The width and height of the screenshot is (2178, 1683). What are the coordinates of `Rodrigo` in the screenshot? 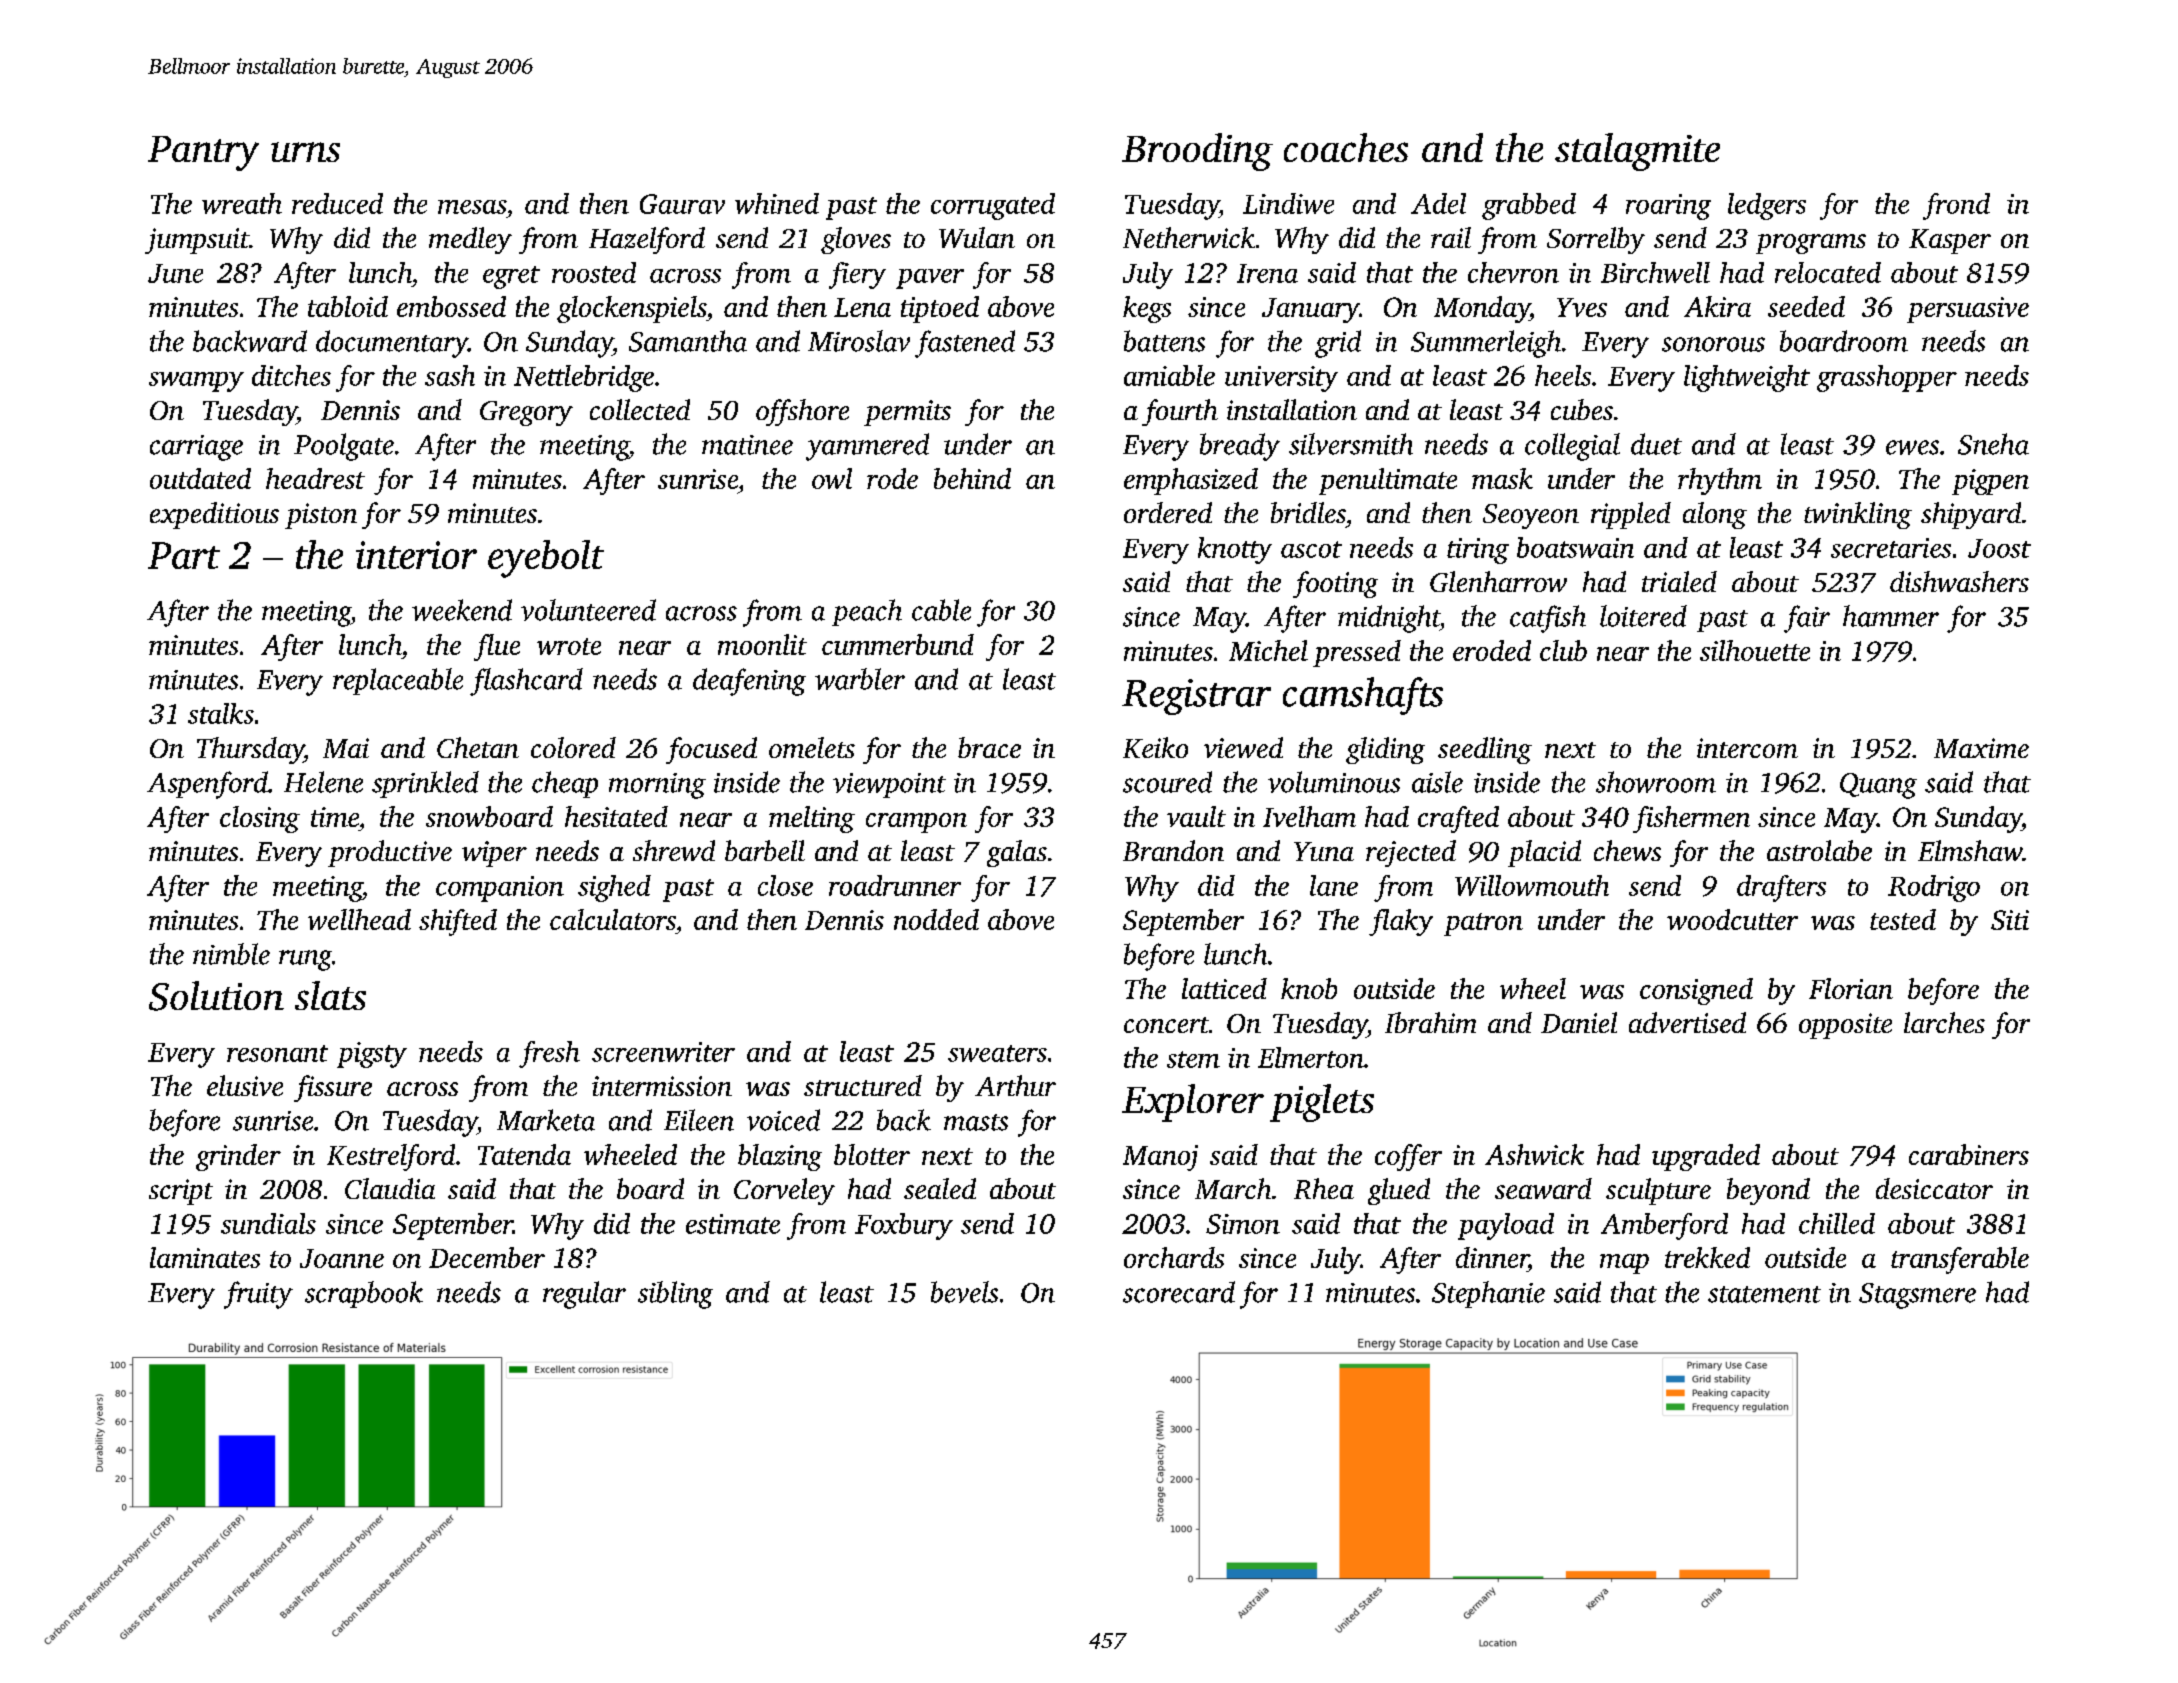 It's located at (1934, 888).
